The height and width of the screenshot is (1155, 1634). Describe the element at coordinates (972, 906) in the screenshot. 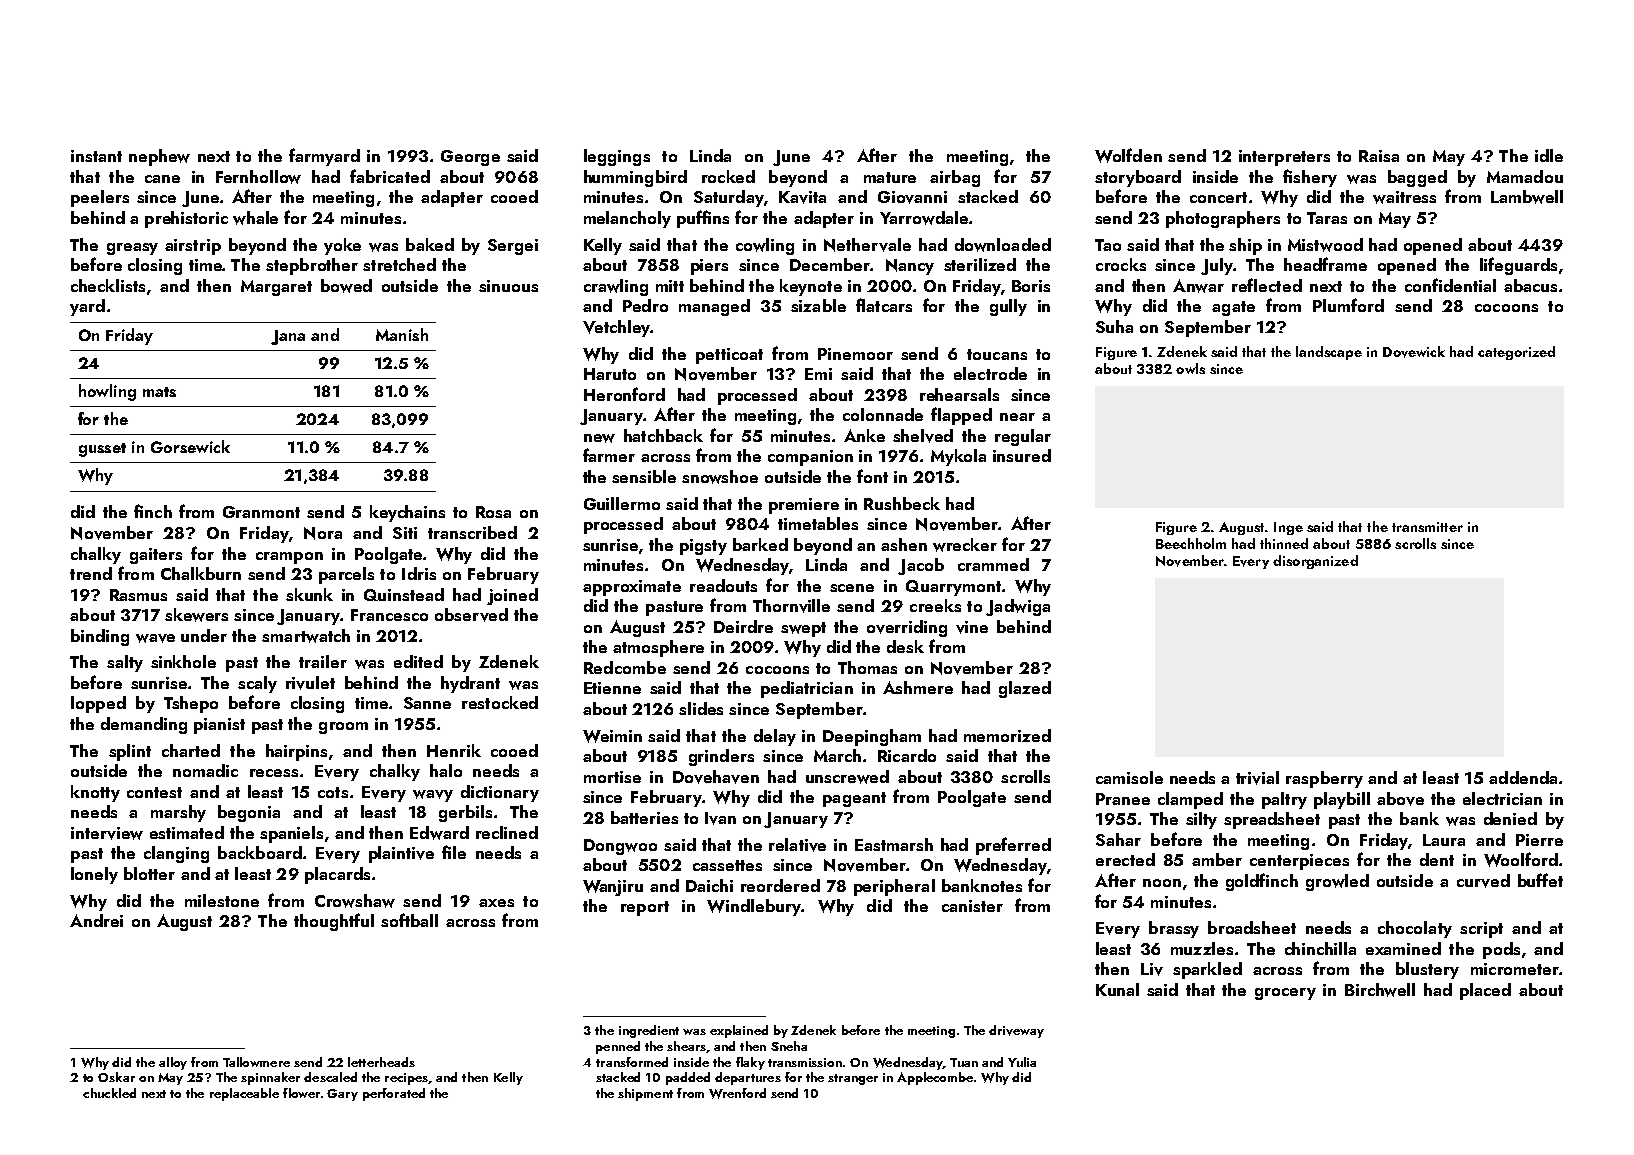

I see `canister` at that location.
